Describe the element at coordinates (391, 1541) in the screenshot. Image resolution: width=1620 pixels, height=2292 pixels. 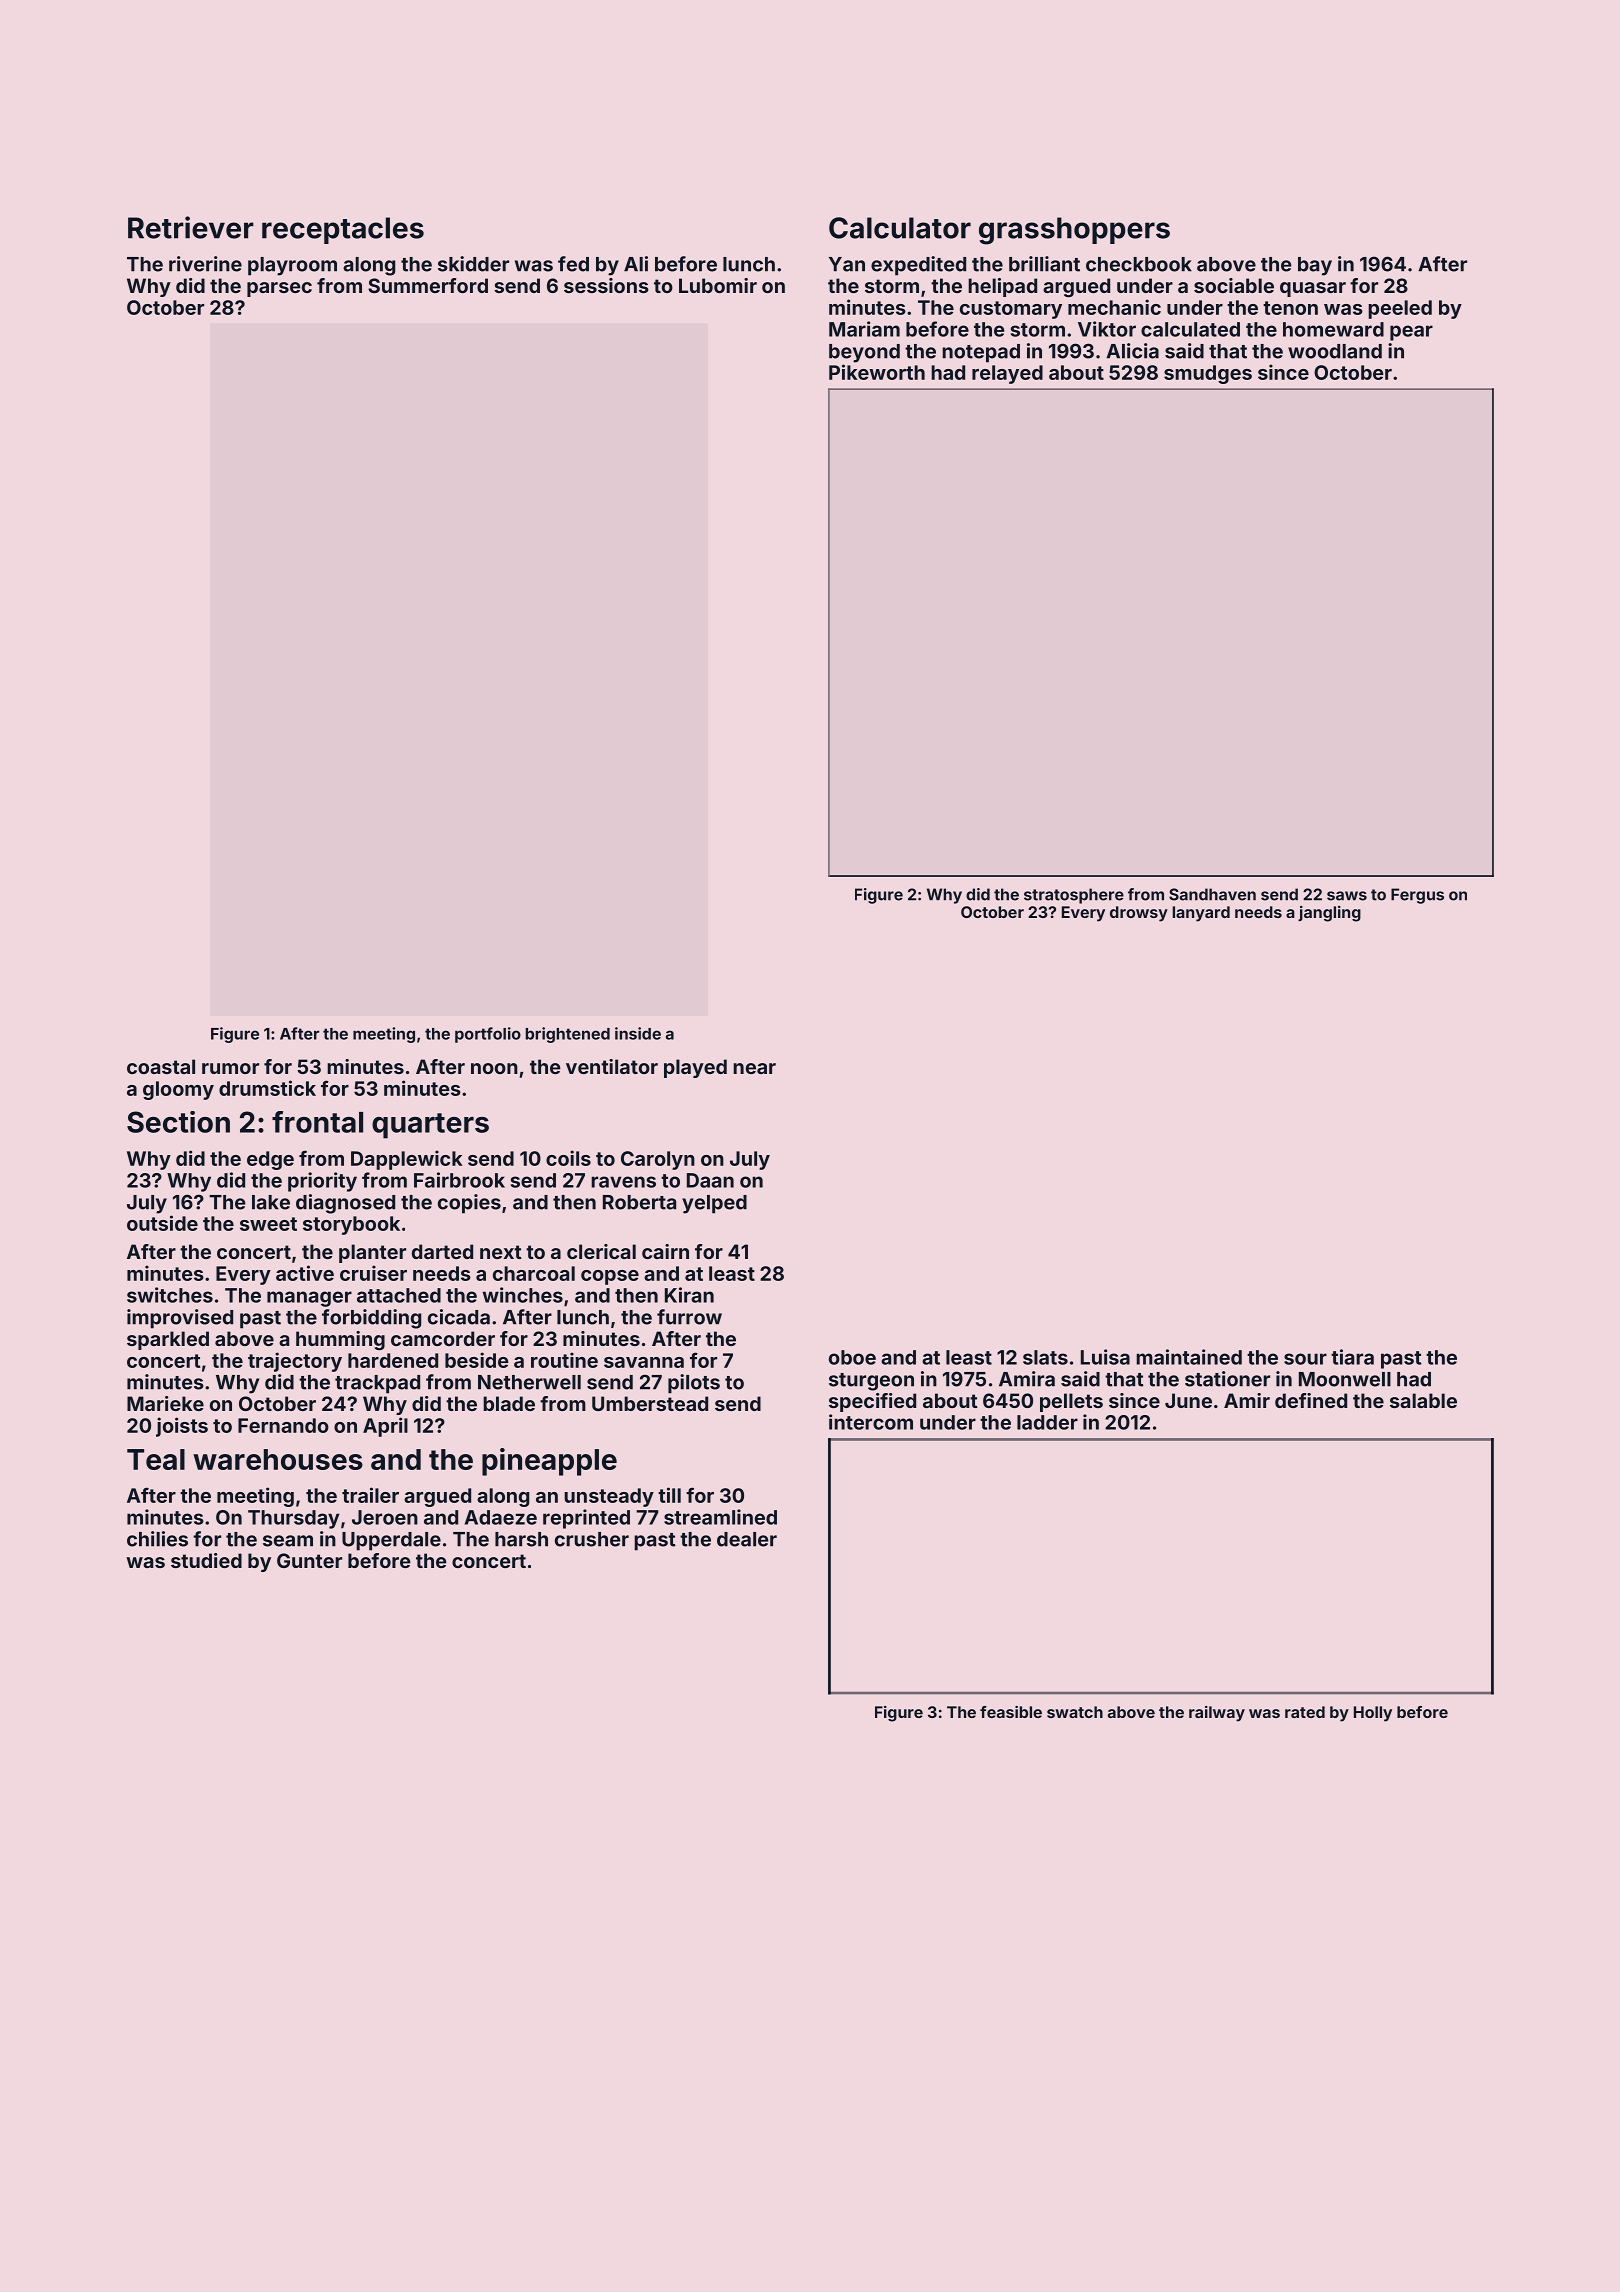
I see `Upperdale` at that location.
